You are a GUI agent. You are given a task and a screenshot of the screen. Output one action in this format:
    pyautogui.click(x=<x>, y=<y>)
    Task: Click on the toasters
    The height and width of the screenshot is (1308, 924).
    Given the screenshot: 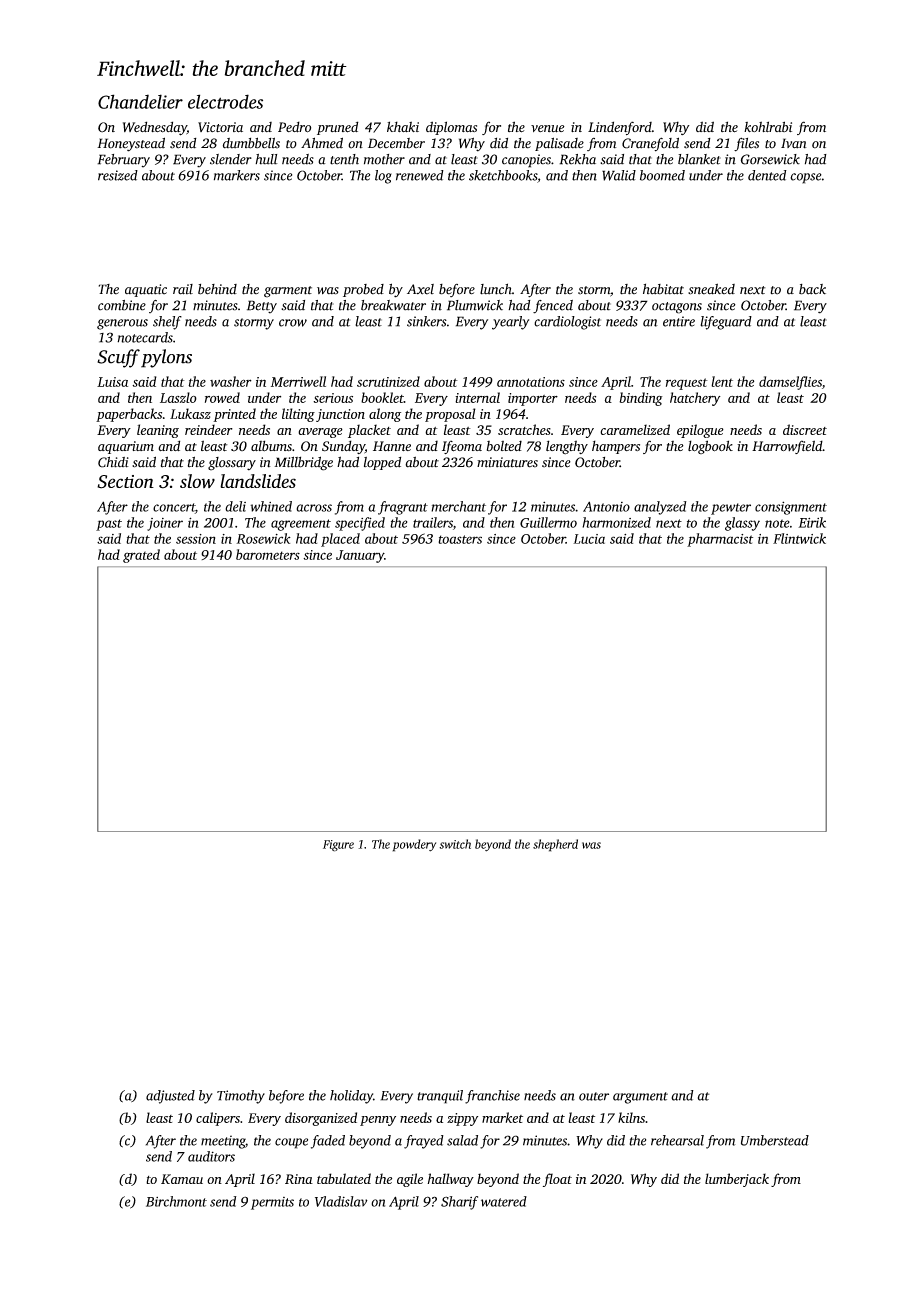 What is the action you would take?
    pyautogui.click(x=460, y=539)
